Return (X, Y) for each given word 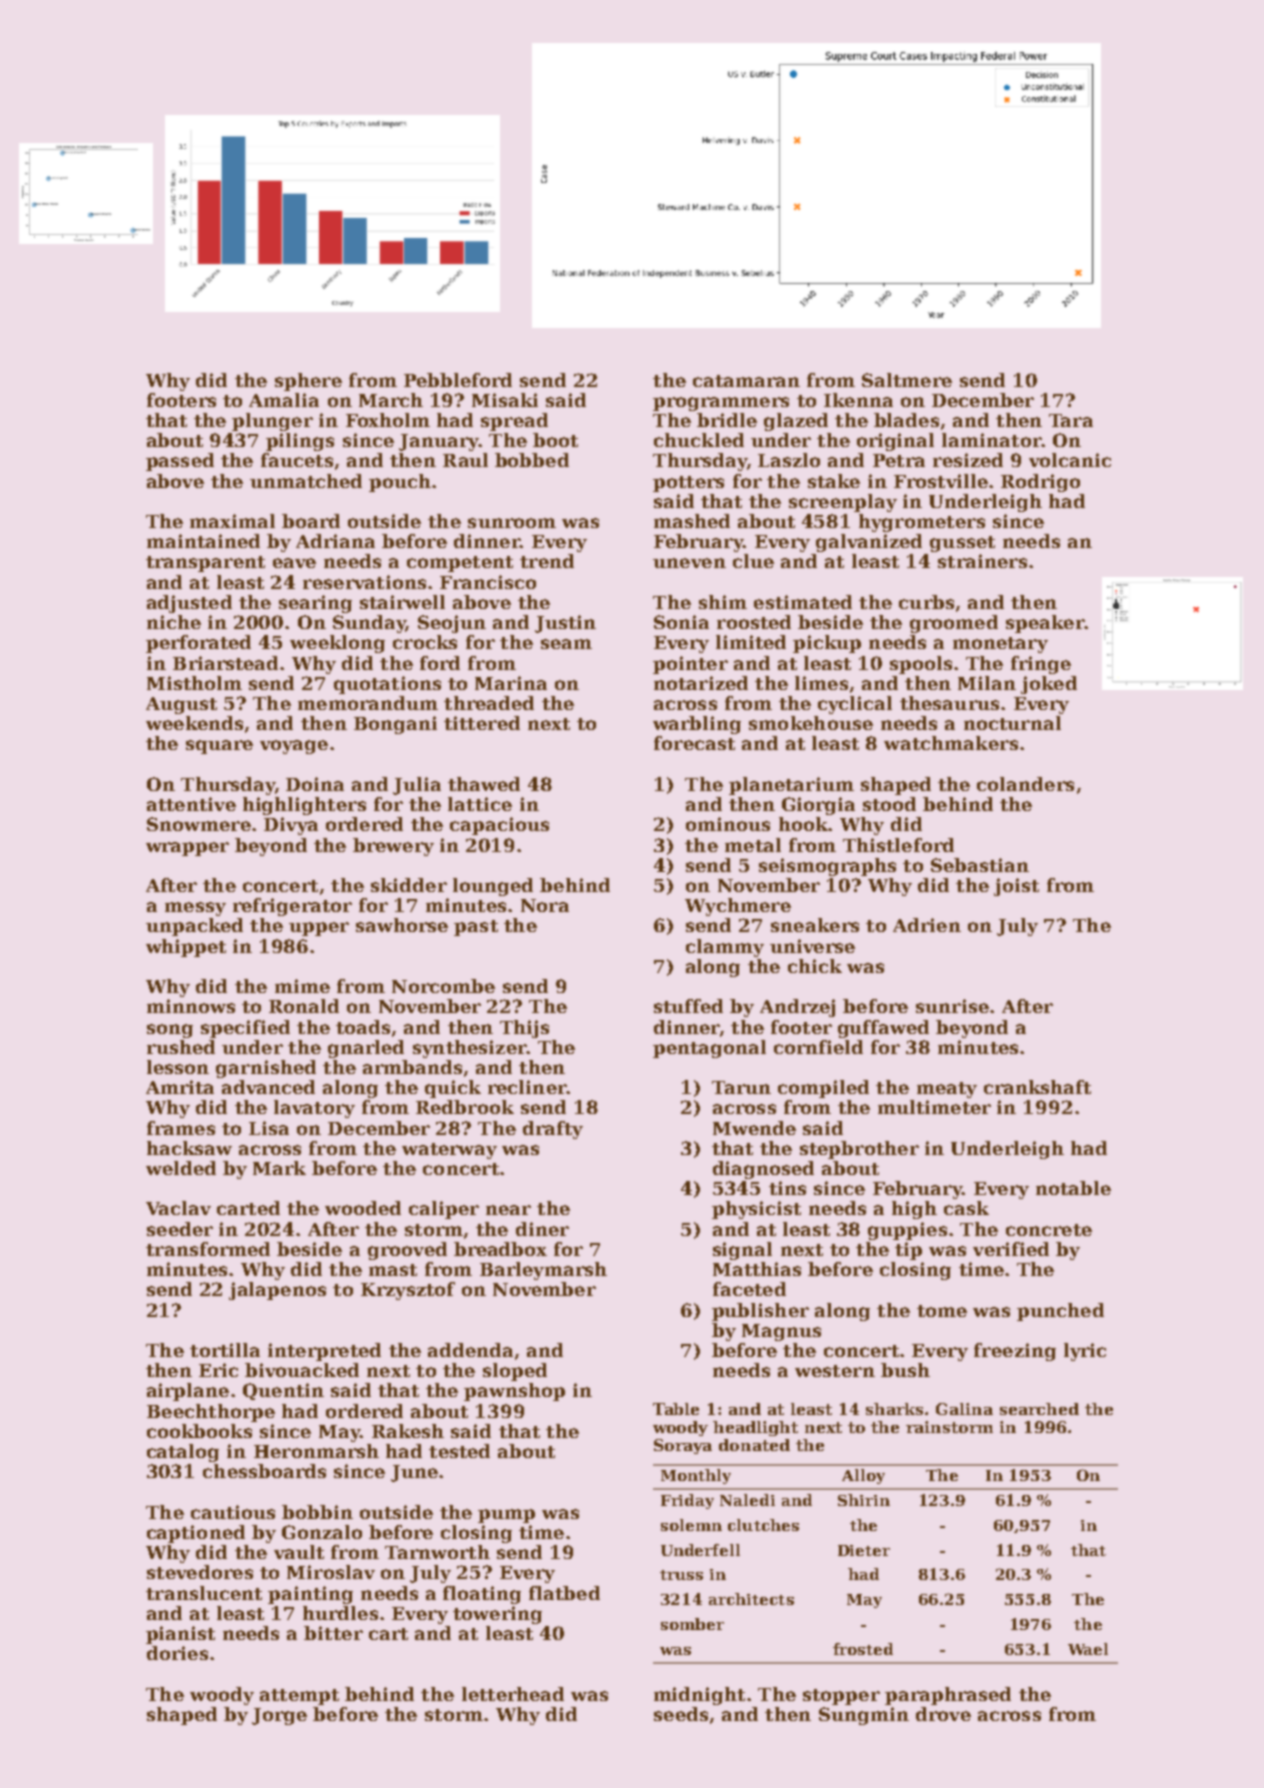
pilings (300, 442)
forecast (694, 743)
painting (310, 1595)
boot (555, 440)
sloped (515, 1372)
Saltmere (907, 380)
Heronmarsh (316, 1451)
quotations (387, 685)
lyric (1085, 1352)
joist (1016, 887)
